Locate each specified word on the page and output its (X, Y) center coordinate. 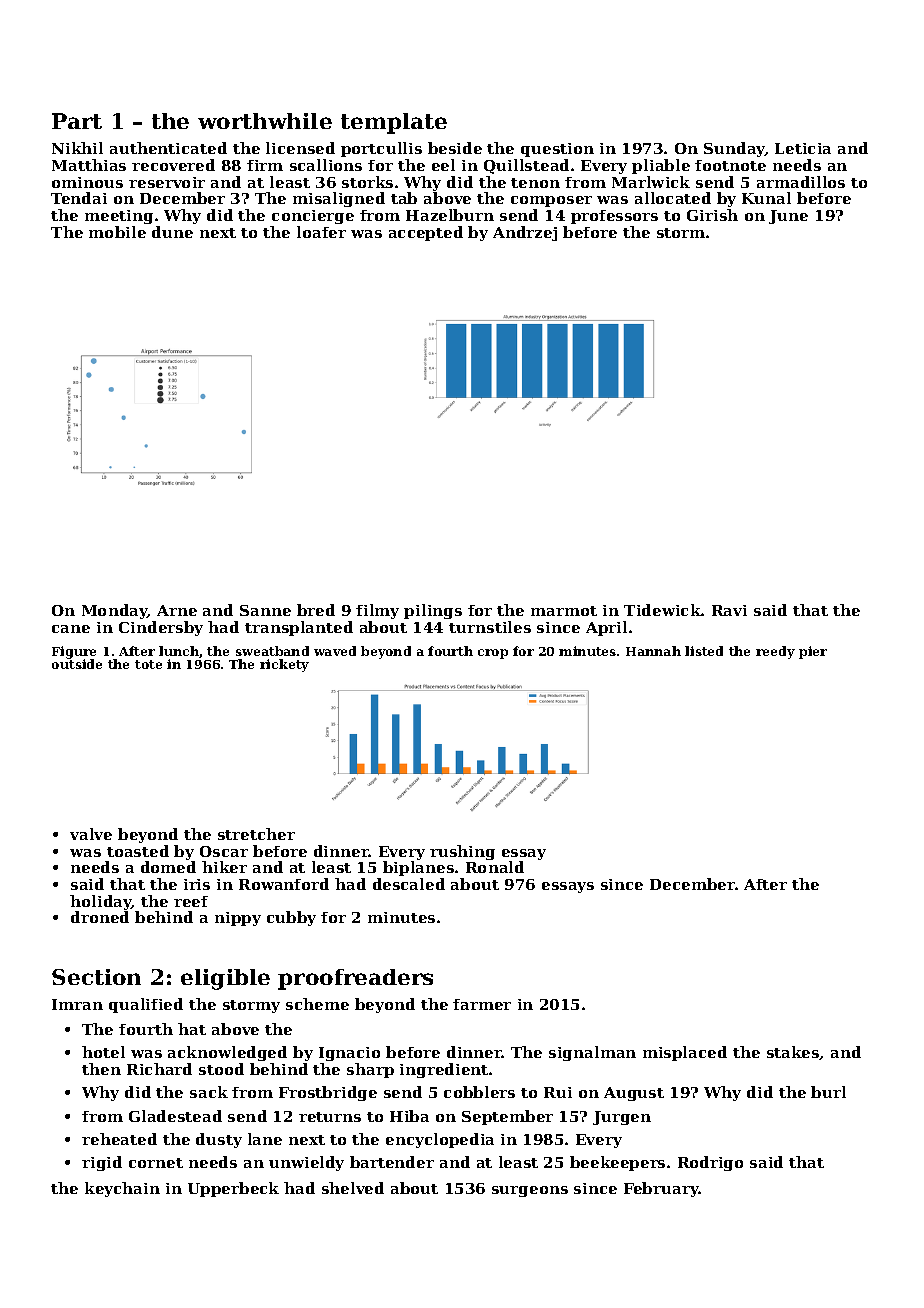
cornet (156, 1163)
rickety (284, 665)
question (557, 150)
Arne (177, 610)
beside (455, 148)
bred (316, 610)
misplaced (685, 1053)
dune (172, 232)
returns (330, 1117)
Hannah (653, 651)
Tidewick (662, 610)
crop (493, 654)
